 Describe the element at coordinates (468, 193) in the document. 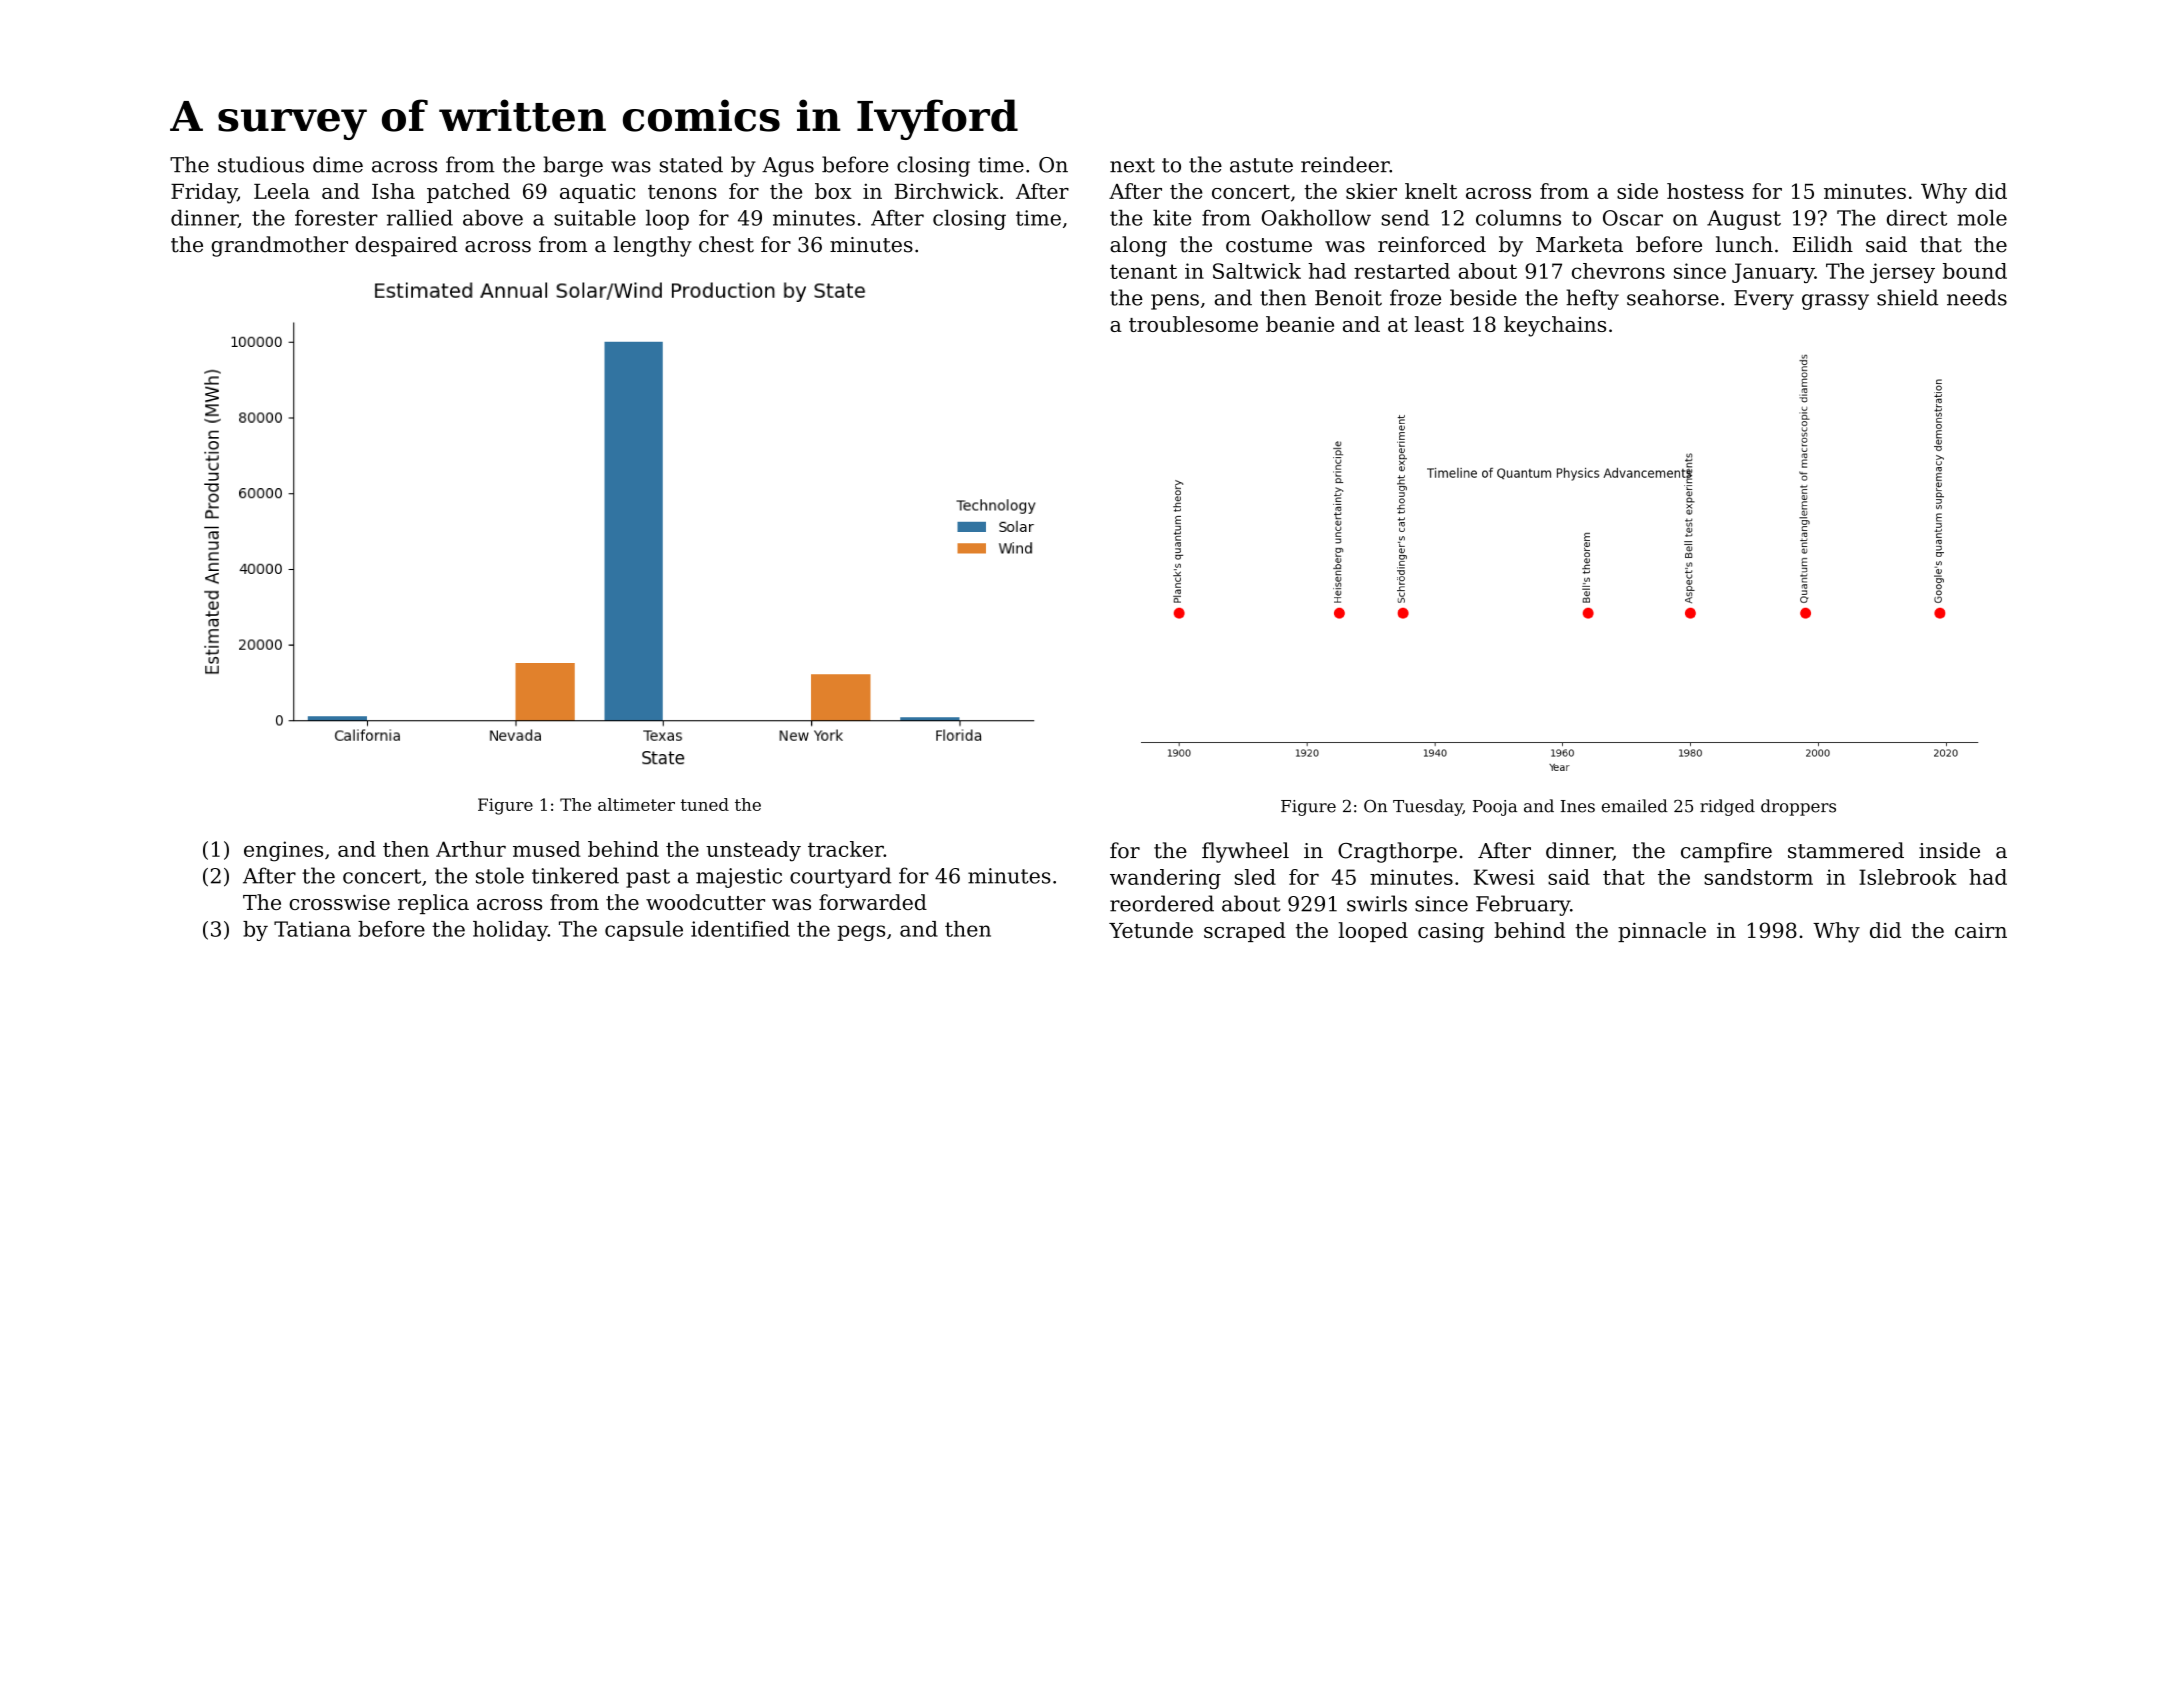

I see `patched` at that location.
